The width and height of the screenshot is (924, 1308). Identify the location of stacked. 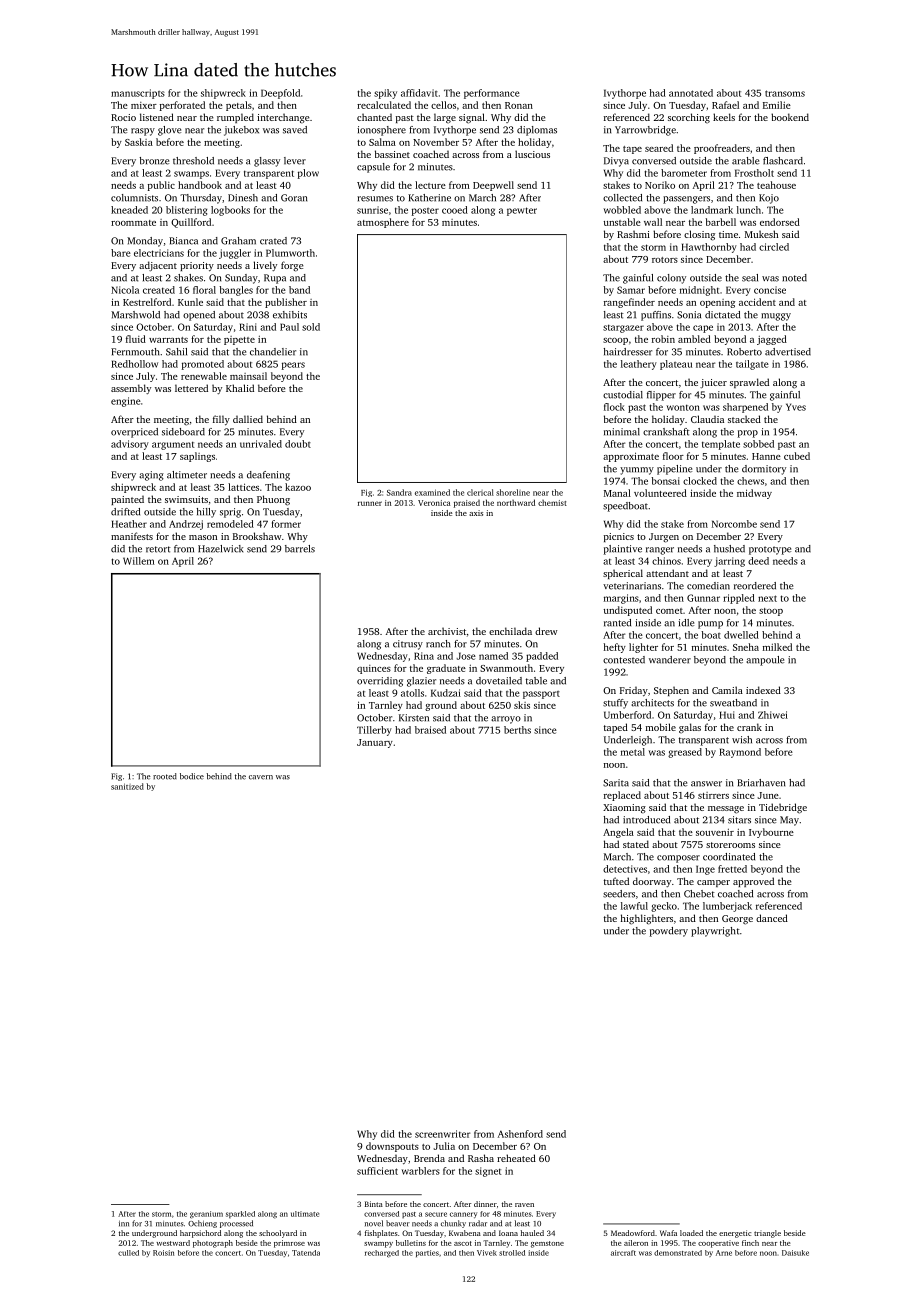
(744, 419).
